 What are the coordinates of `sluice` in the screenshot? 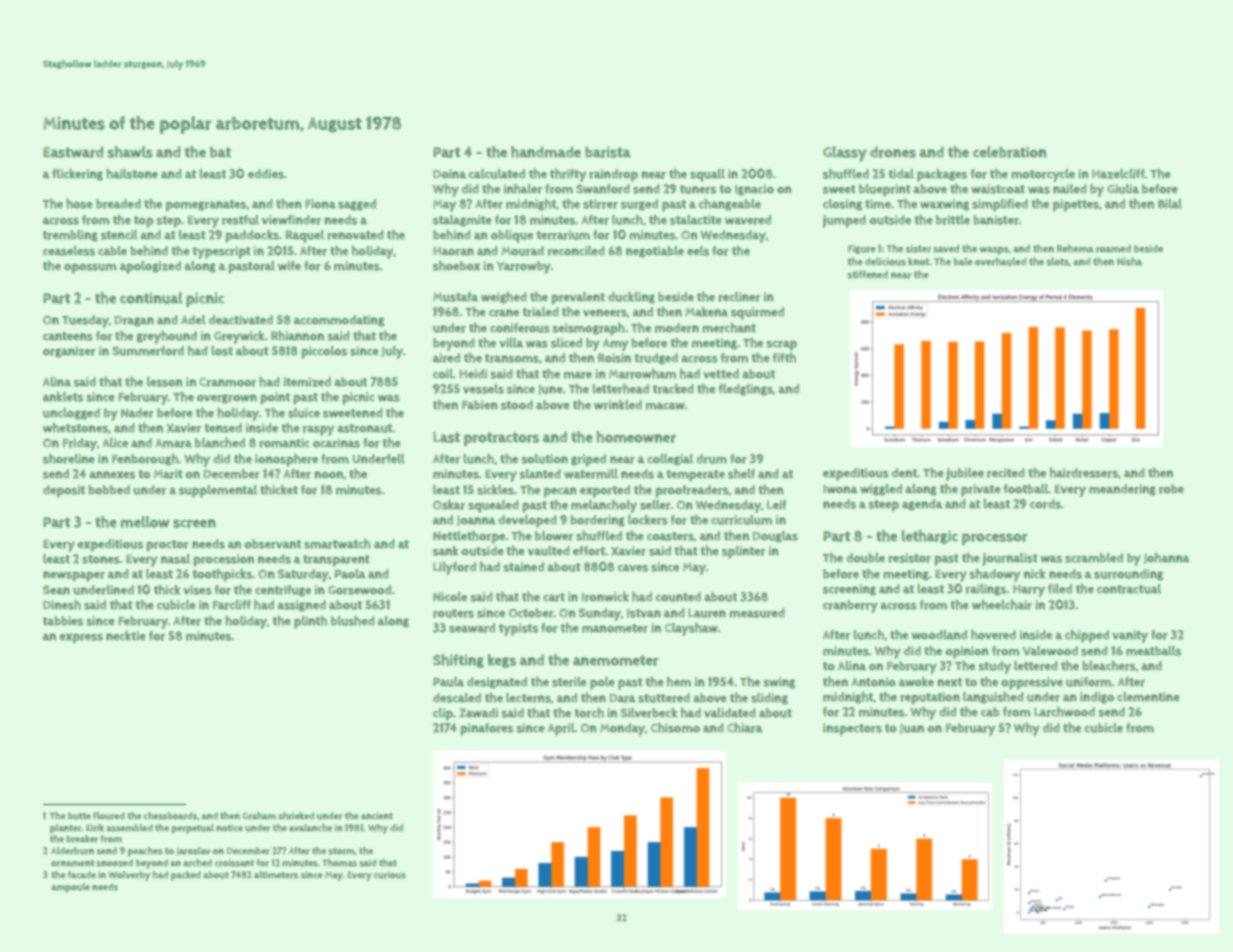 It's located at (304, 413).
